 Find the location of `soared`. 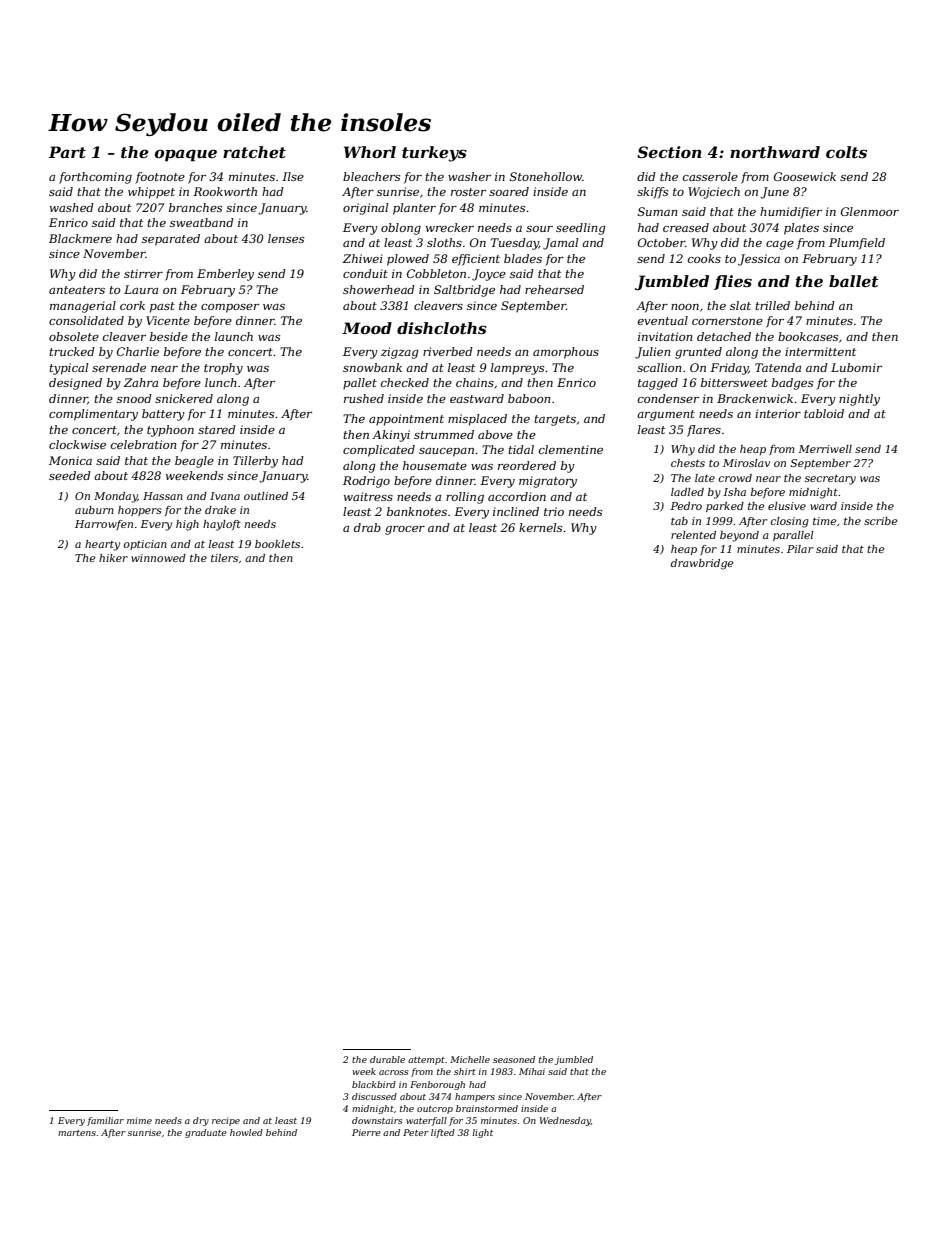

soared is located at coordinates (509, 191).
